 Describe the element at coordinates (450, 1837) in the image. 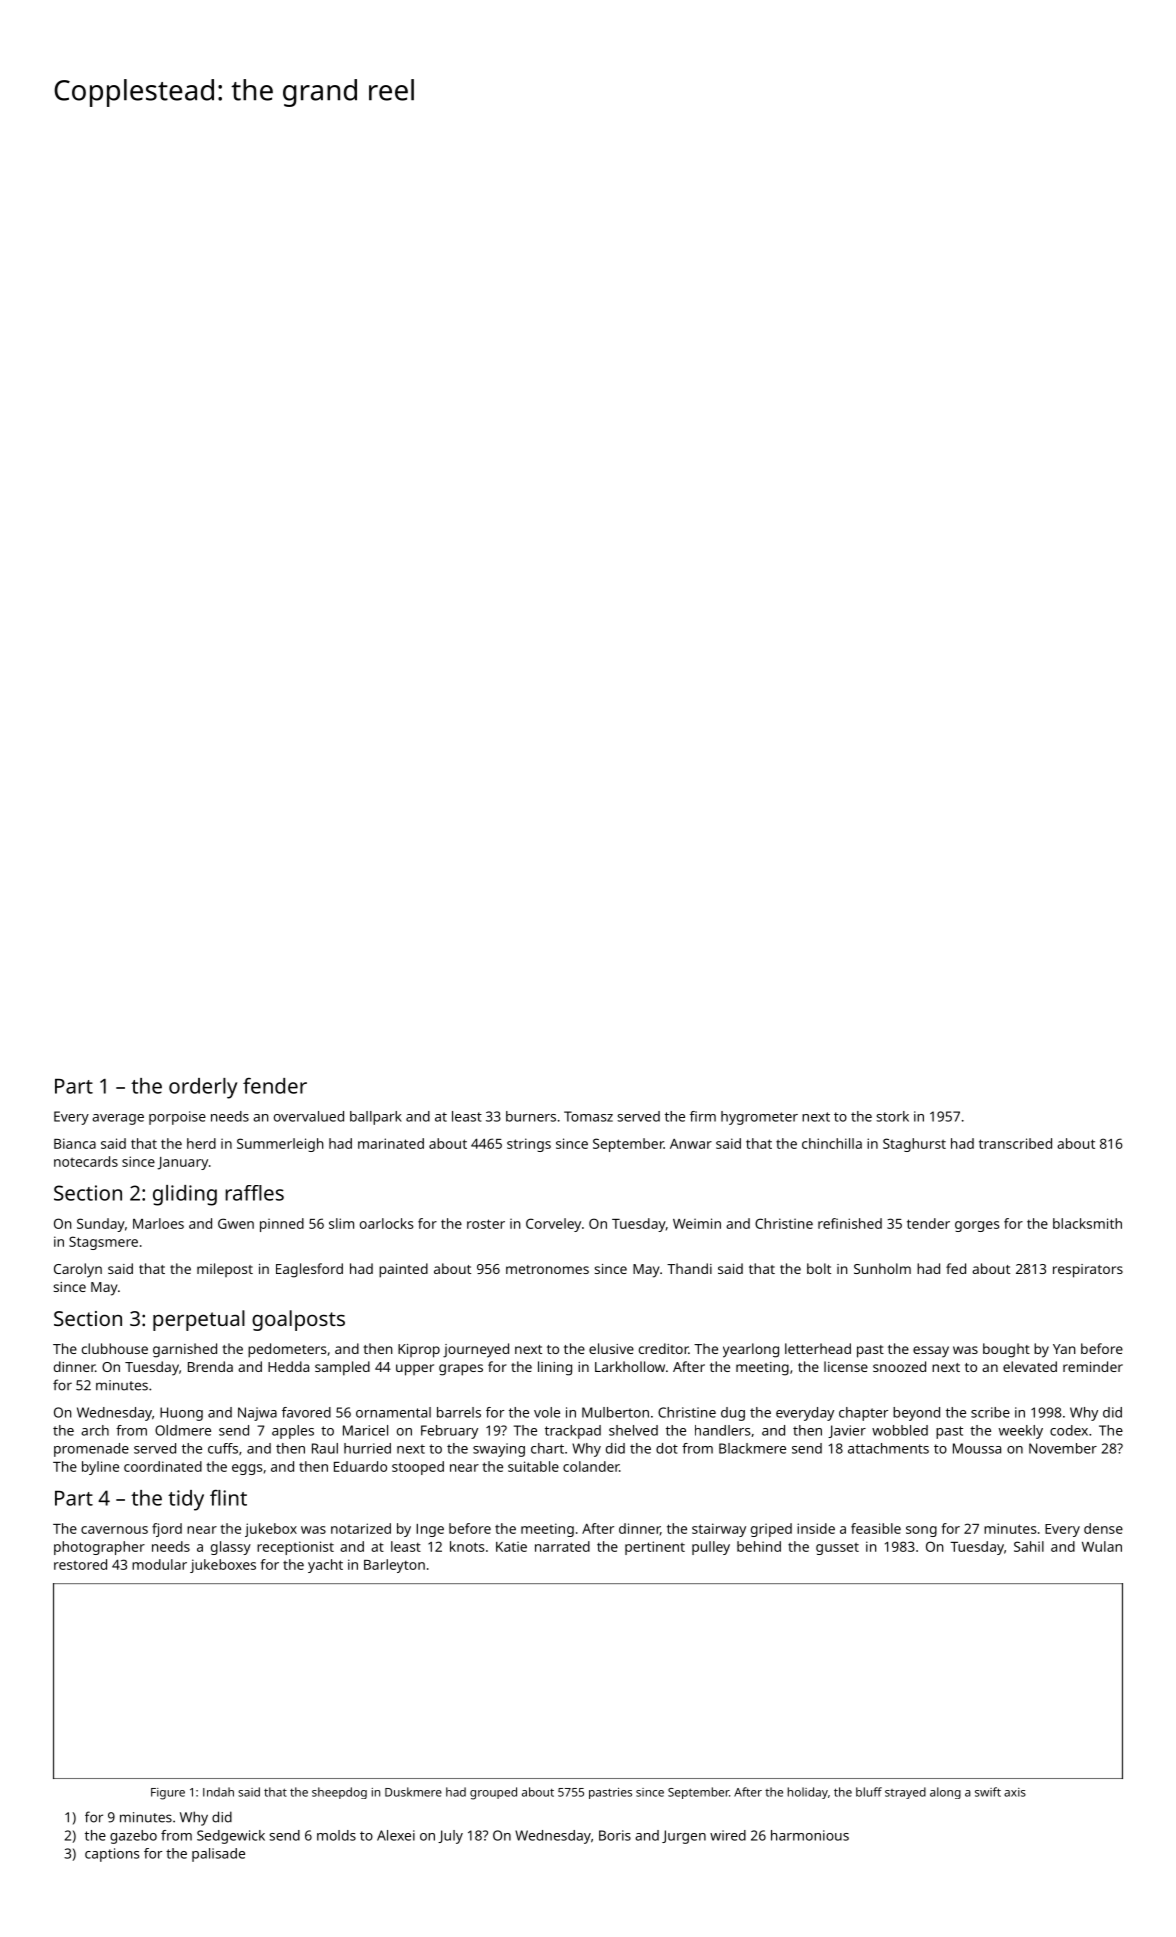

I see `July` at that location.
